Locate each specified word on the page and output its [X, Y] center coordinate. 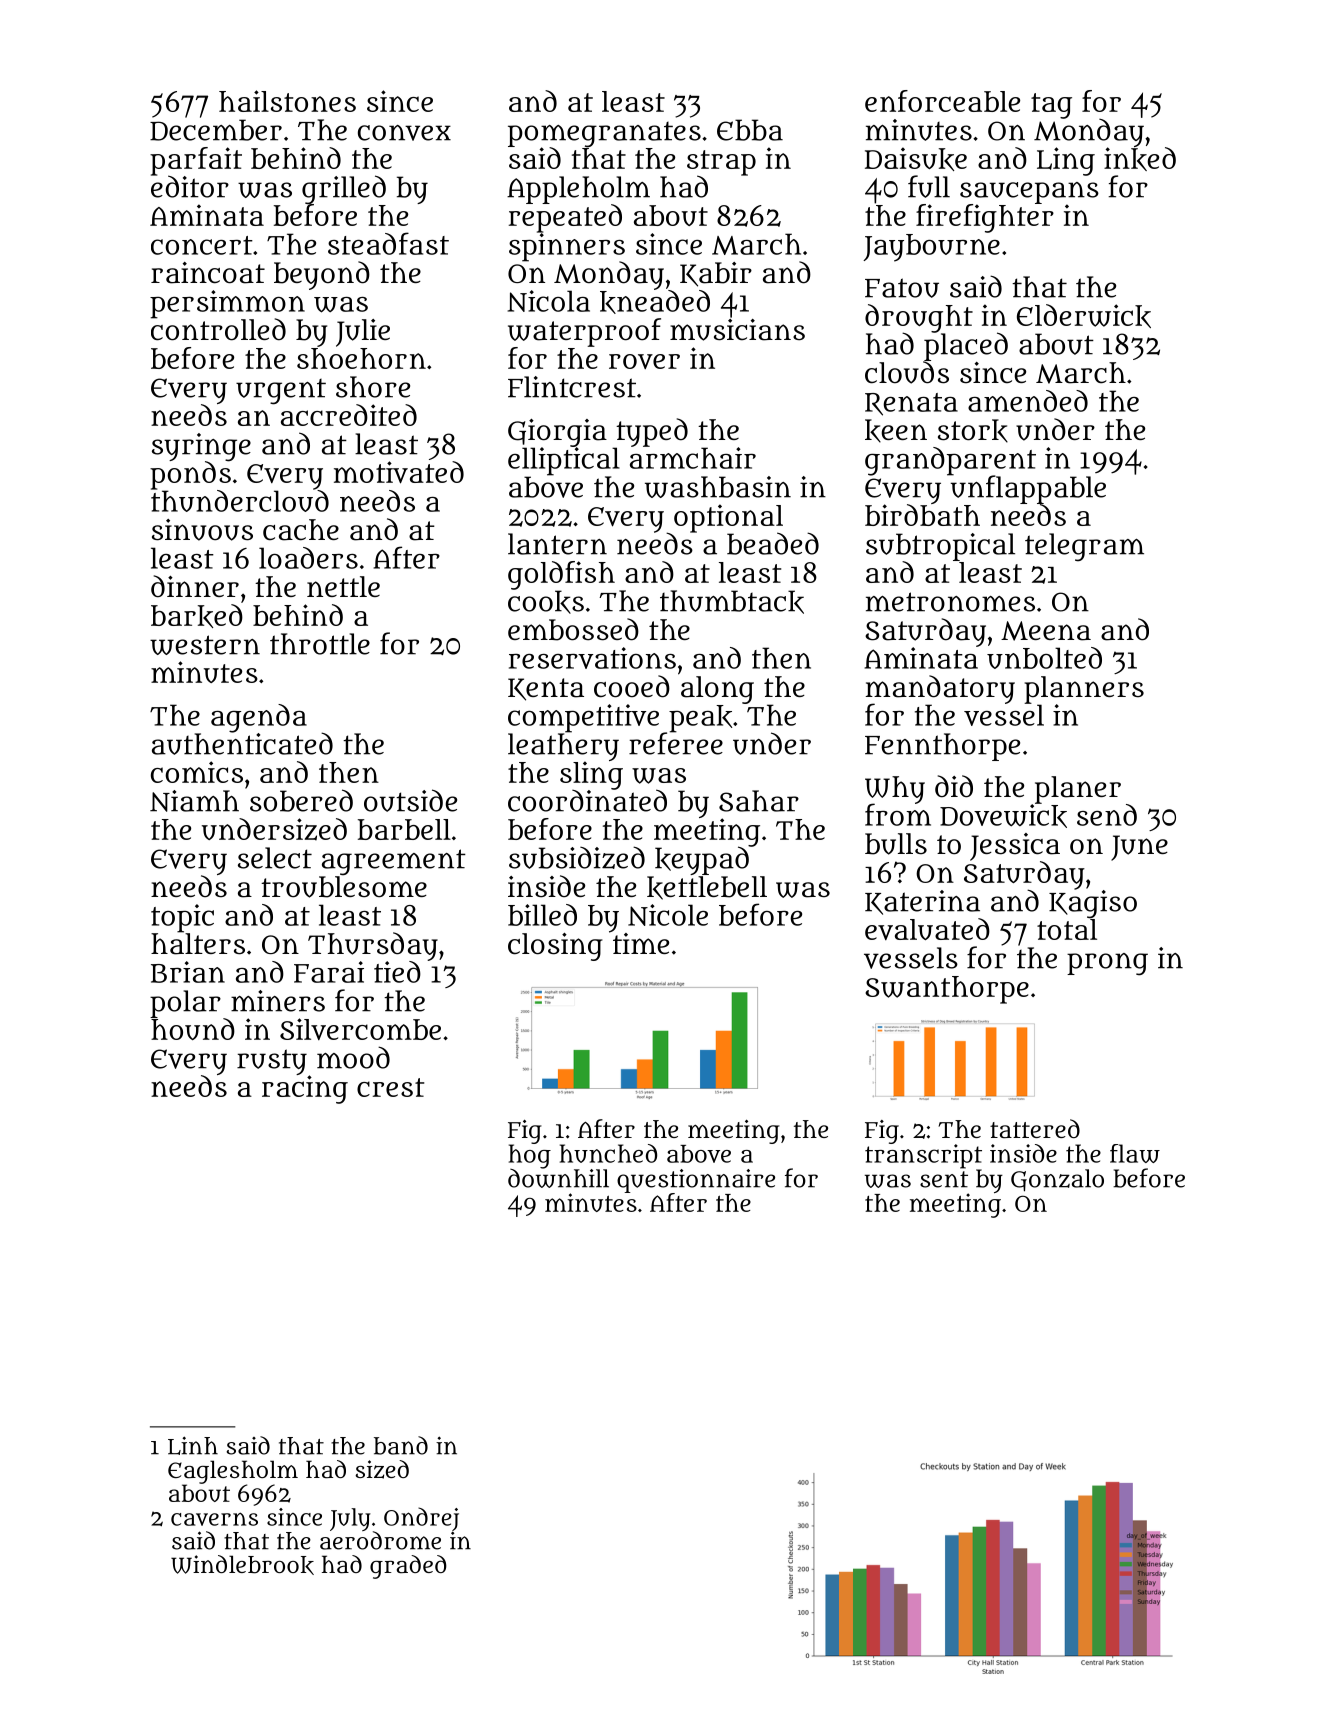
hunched [608, 1153]
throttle [320, 644]
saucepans [1029, 193]
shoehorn [361, 358]
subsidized [577, 857]
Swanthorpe [947, 990]
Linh [193, 1445]
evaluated [927, 929]
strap [721, 163]
